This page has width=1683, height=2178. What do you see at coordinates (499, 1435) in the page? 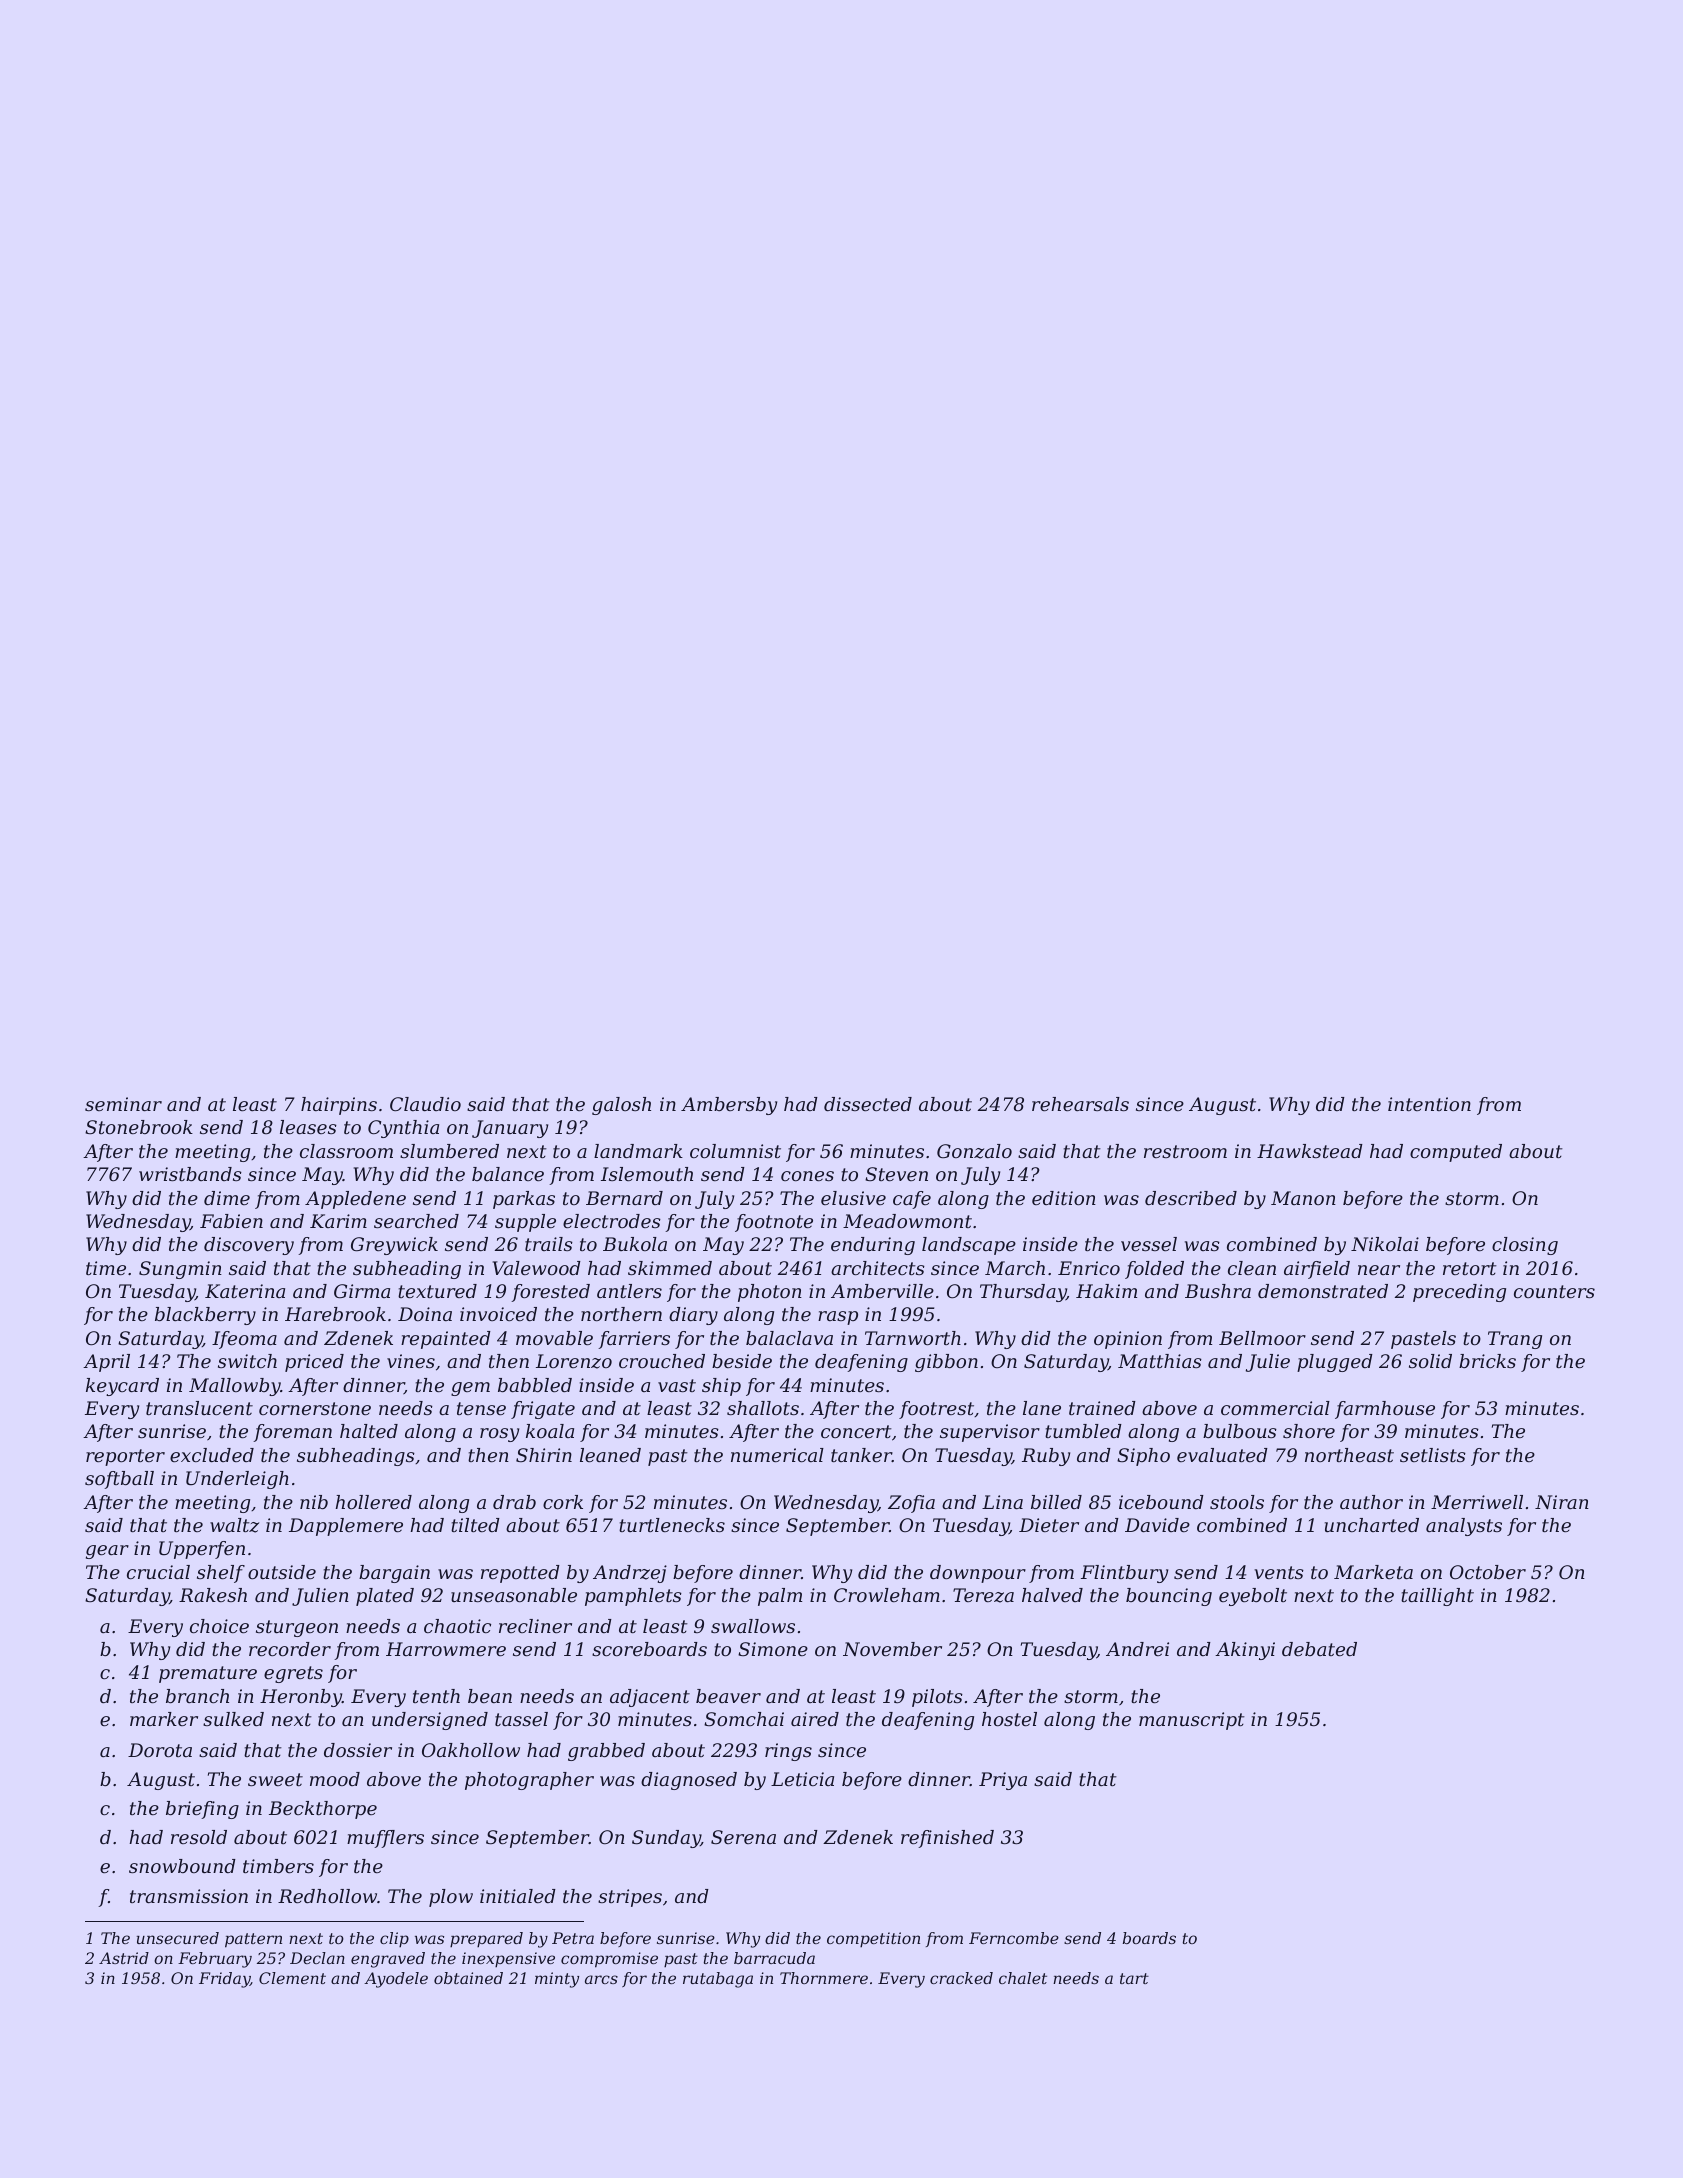
I see `rosy` at bounding box center [499, 1435].
